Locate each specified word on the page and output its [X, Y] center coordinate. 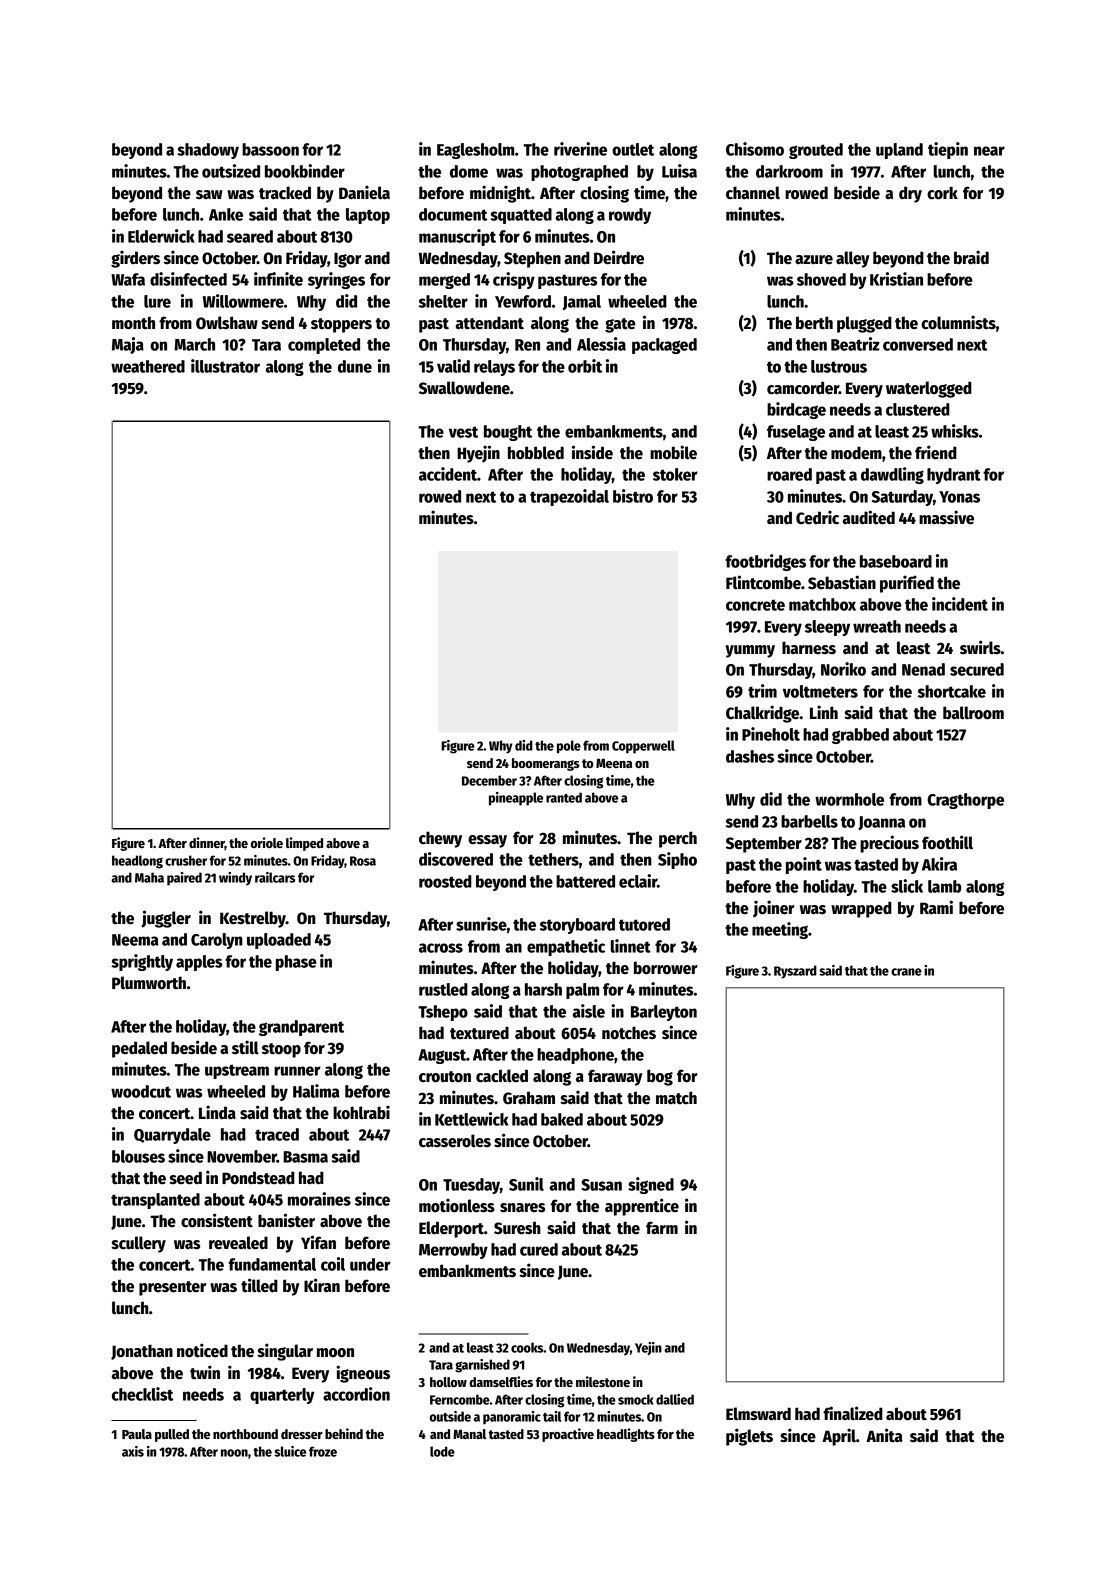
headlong [137, 862]
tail [552, 1416]
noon [234, 1453]
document [453, 214]
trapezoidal [569, 497]
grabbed [860, 736]
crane [906, 972]
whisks [955, 431]
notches [629, 1033]
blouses [138, 1156]
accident [448, 474]
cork [942, 193]
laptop [368, 216]
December [489, 780]
